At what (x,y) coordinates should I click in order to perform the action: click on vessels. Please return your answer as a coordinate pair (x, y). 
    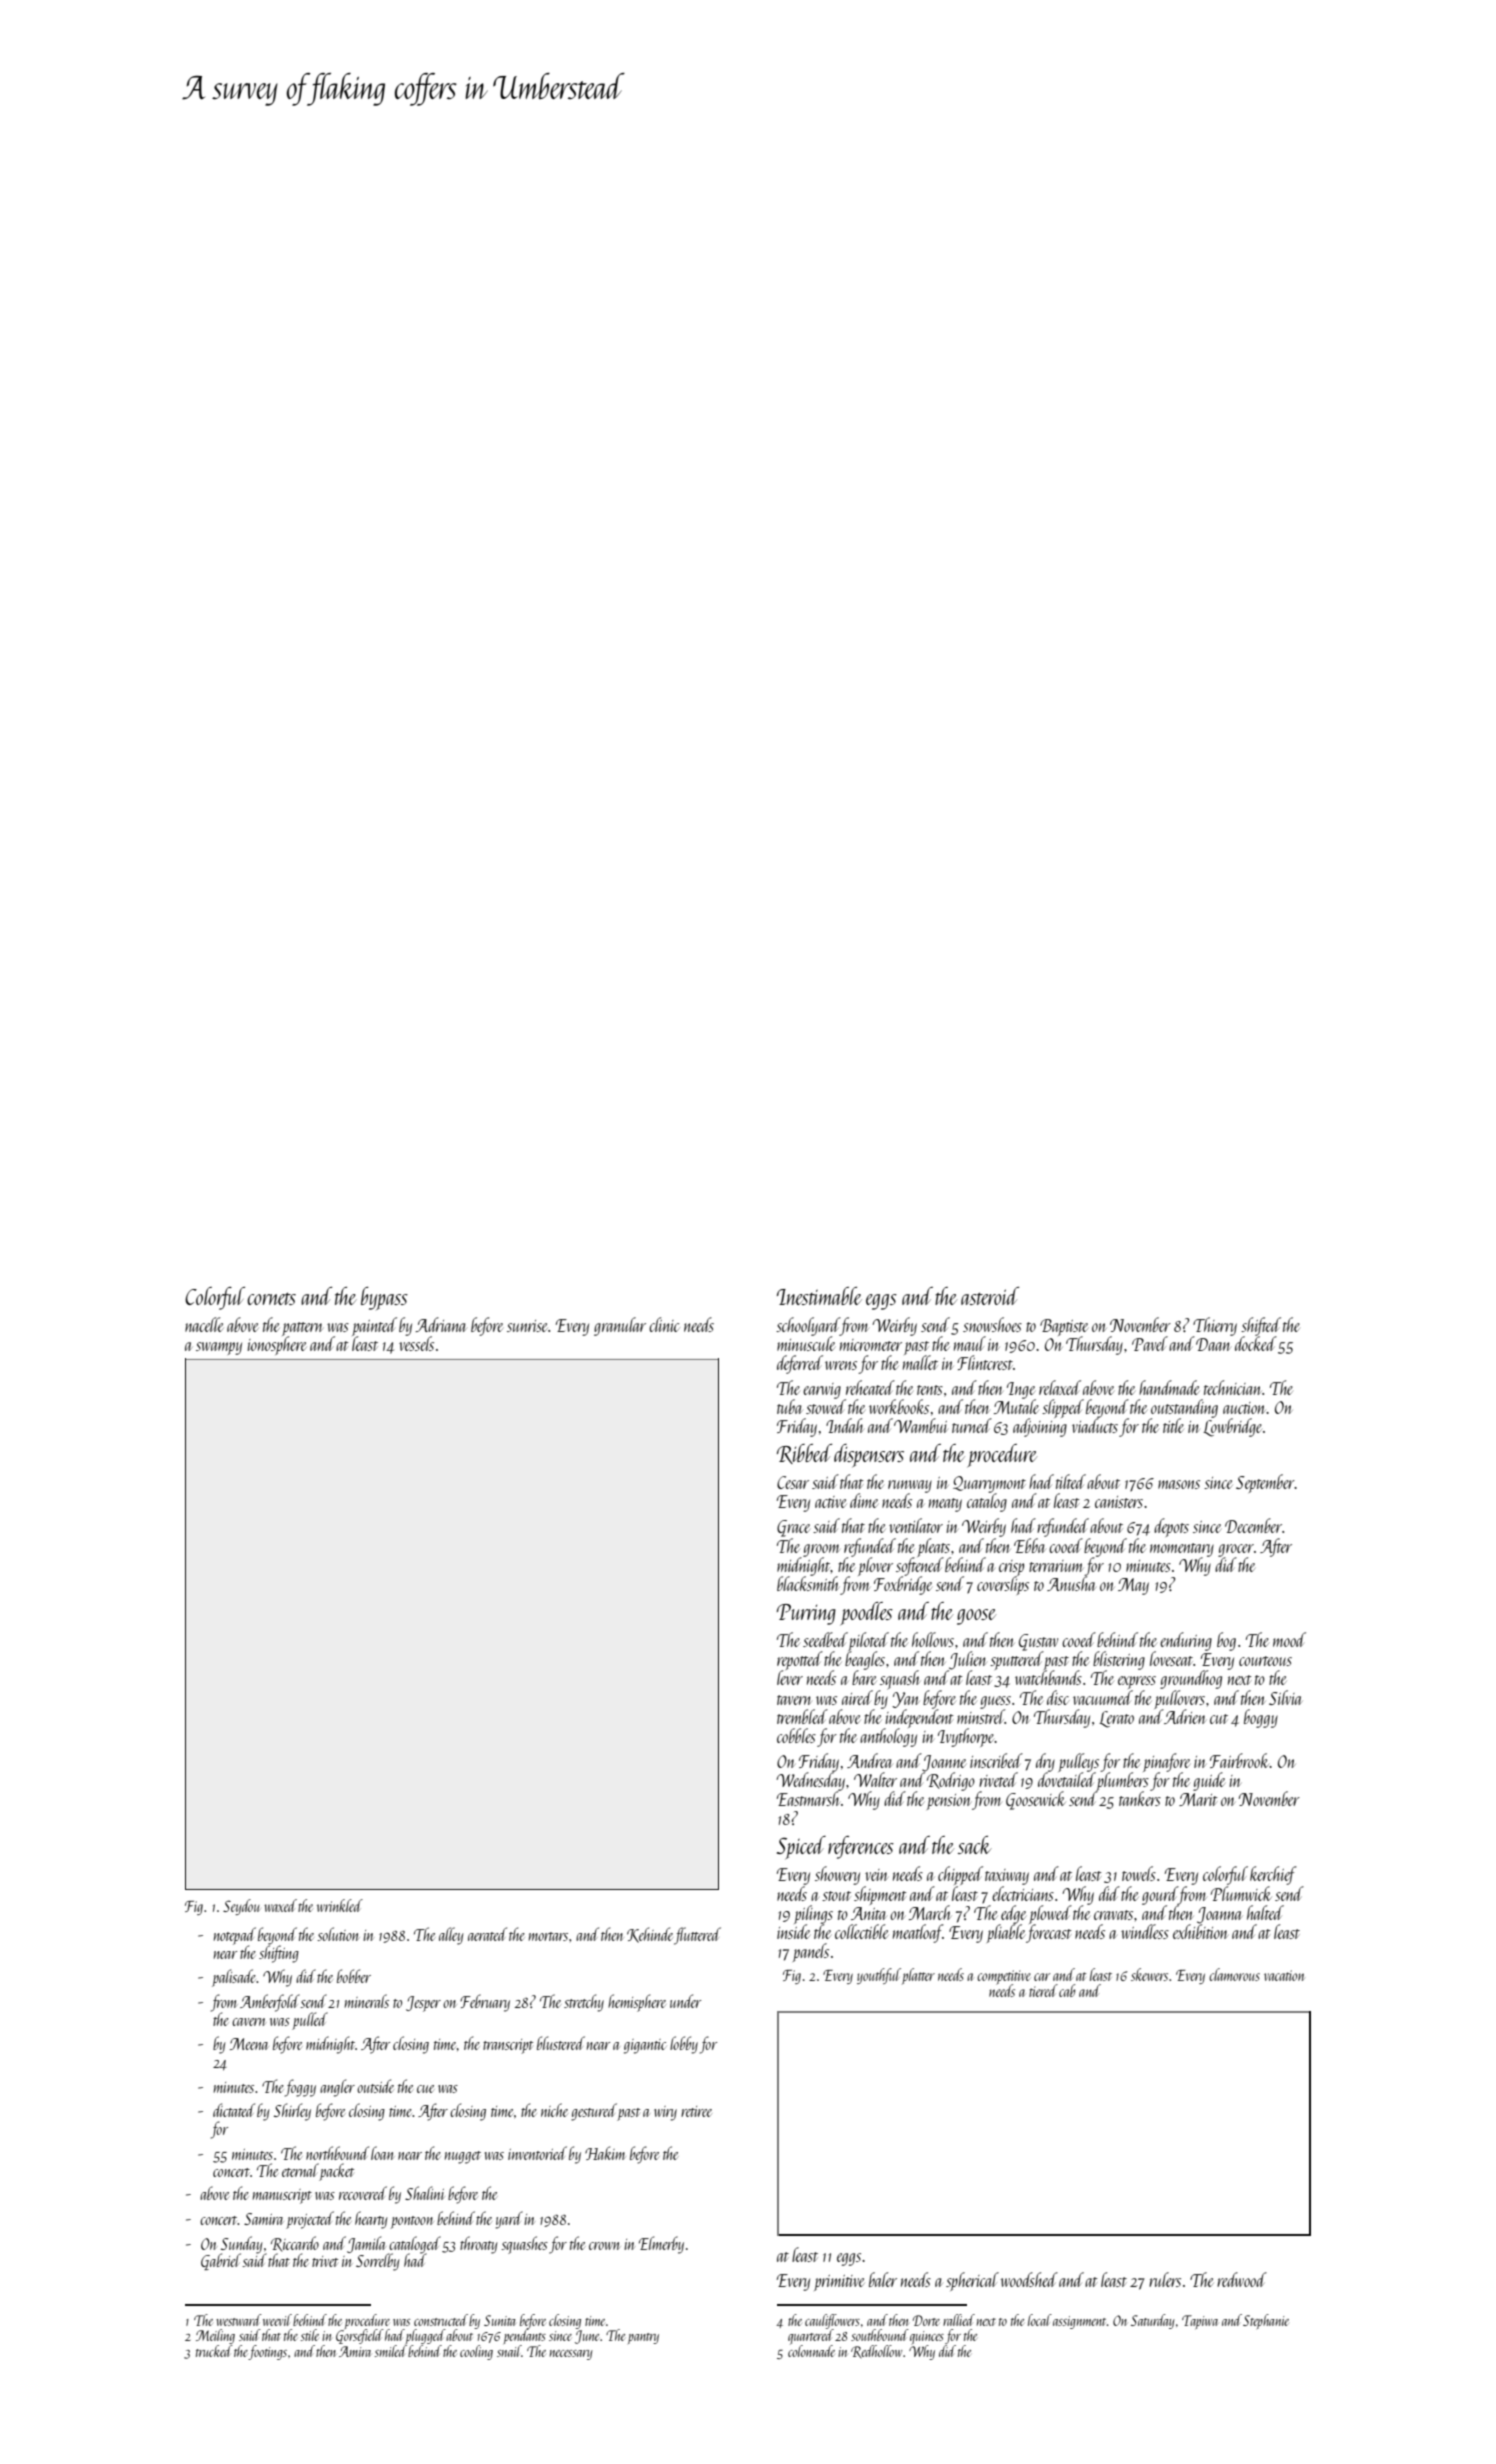
    Looking at the image, I should click on (416, 1343).
